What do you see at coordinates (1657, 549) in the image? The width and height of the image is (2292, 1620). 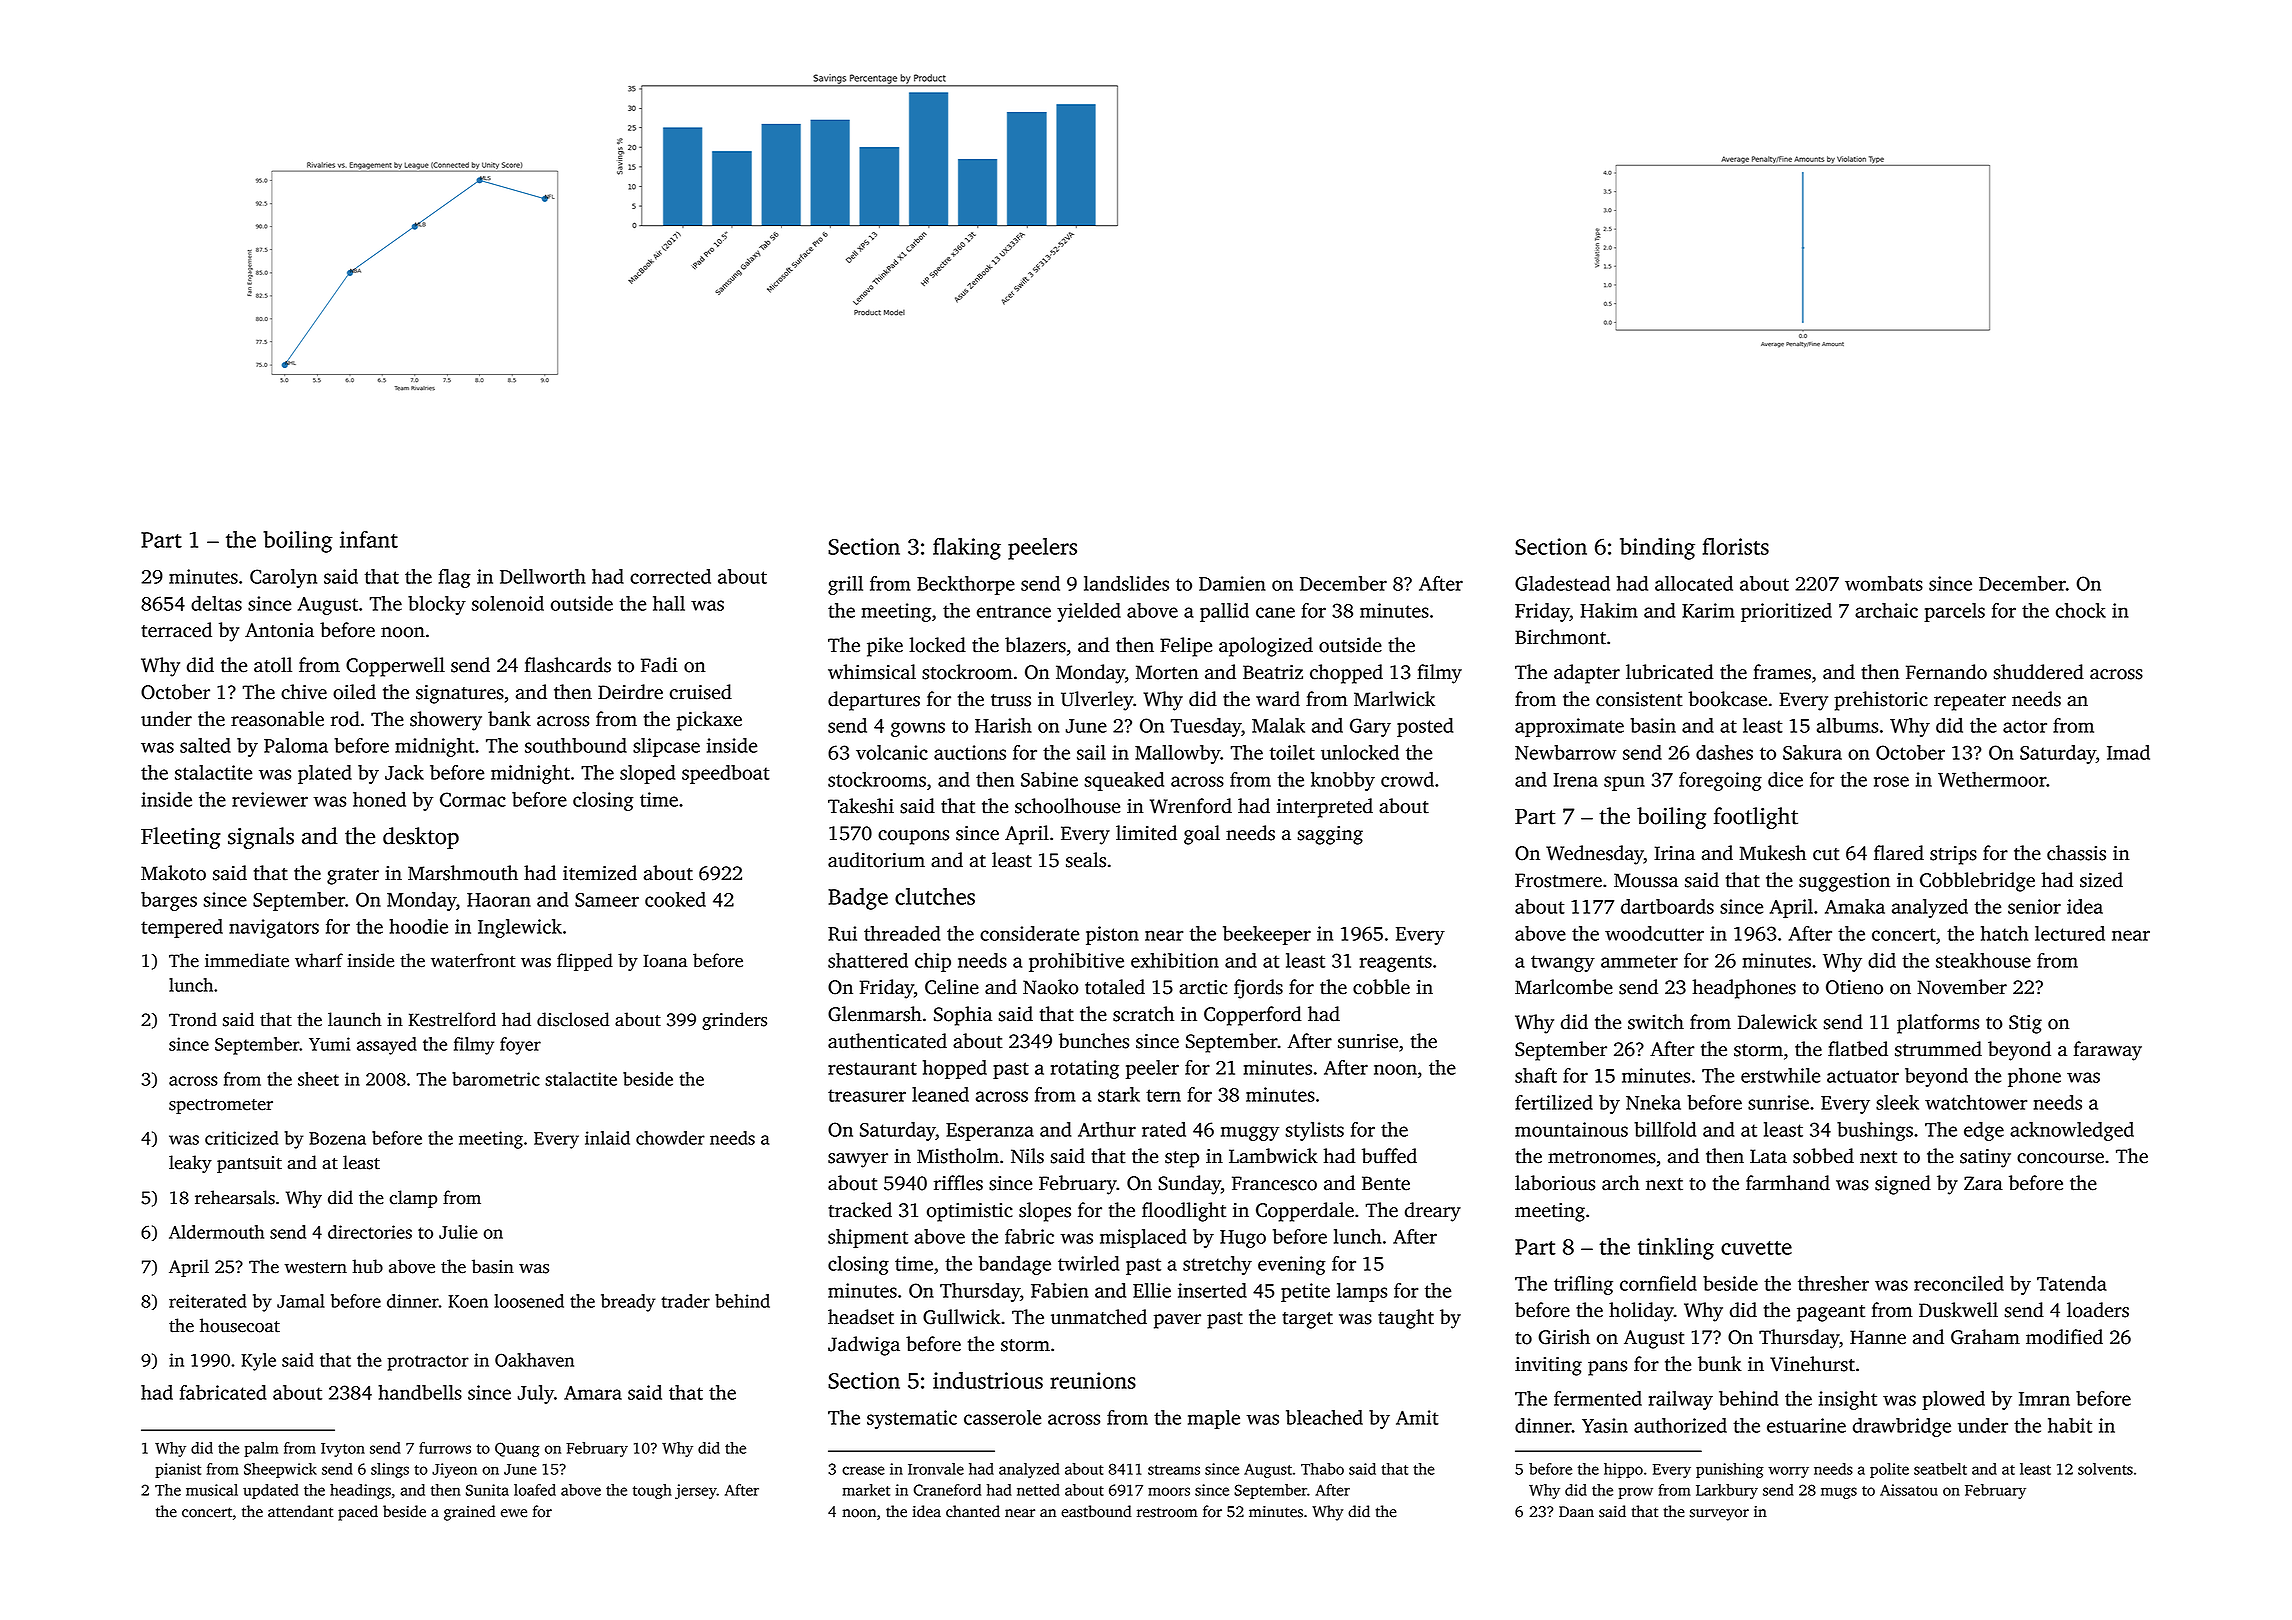 I see `binding` at bounding box center [1657, 549].
